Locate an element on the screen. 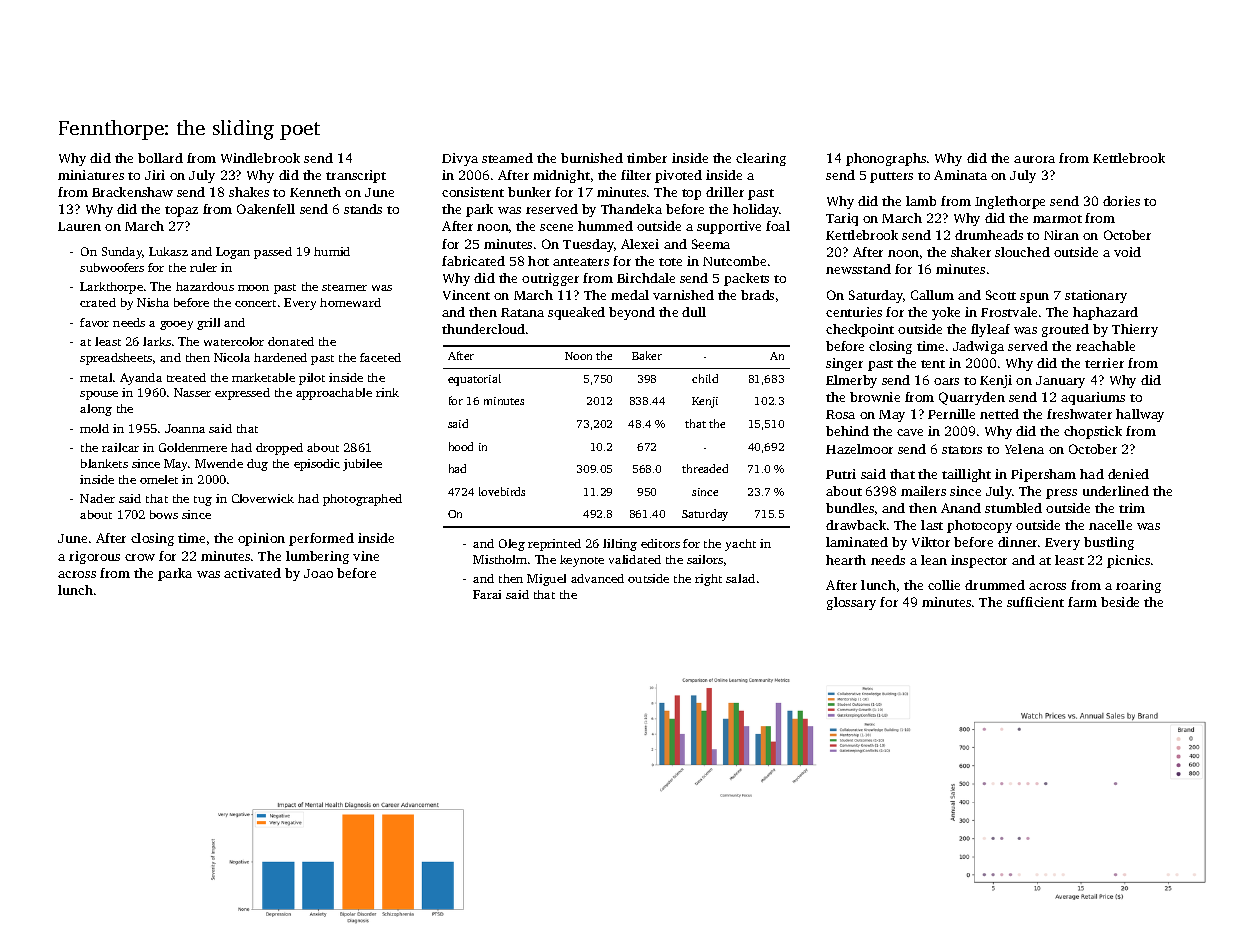 This screenshot has height=952, width=1233. Nutcombe is located at coordinates (734, 261).
